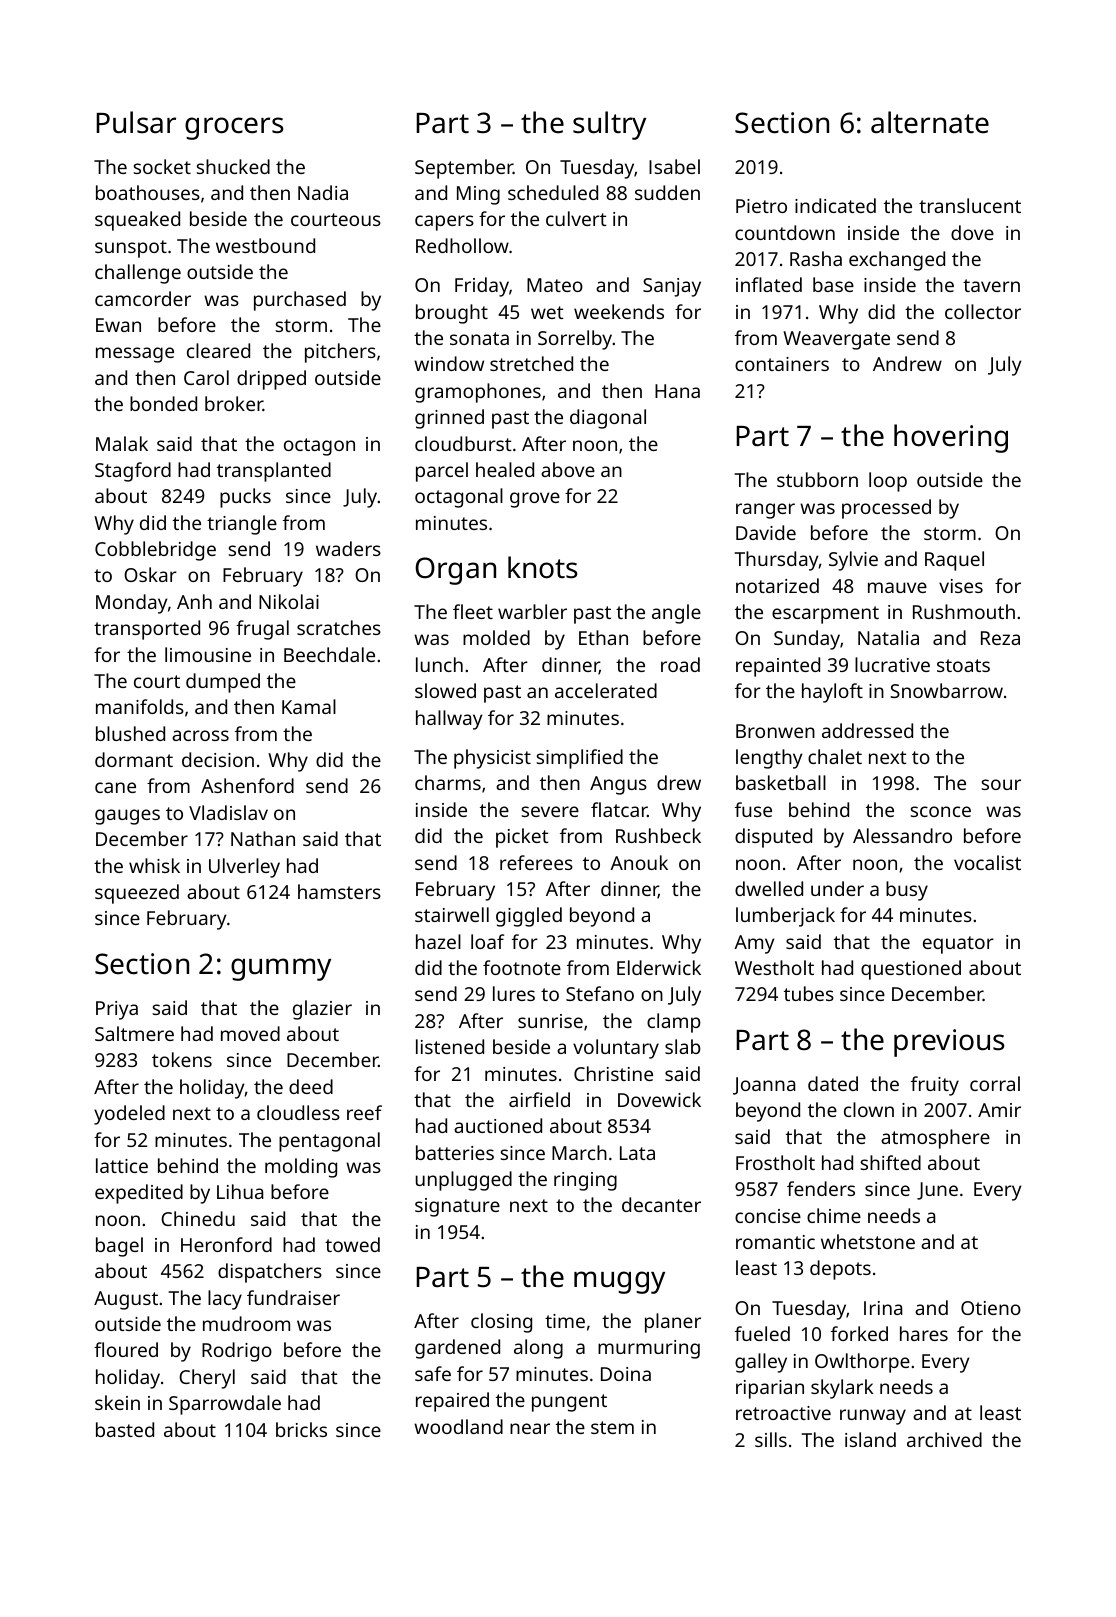 The height and width of the document is (1617, 1116). Describe the element at coordinates (585, 1181) in the document. I see `ringing` at that location.
